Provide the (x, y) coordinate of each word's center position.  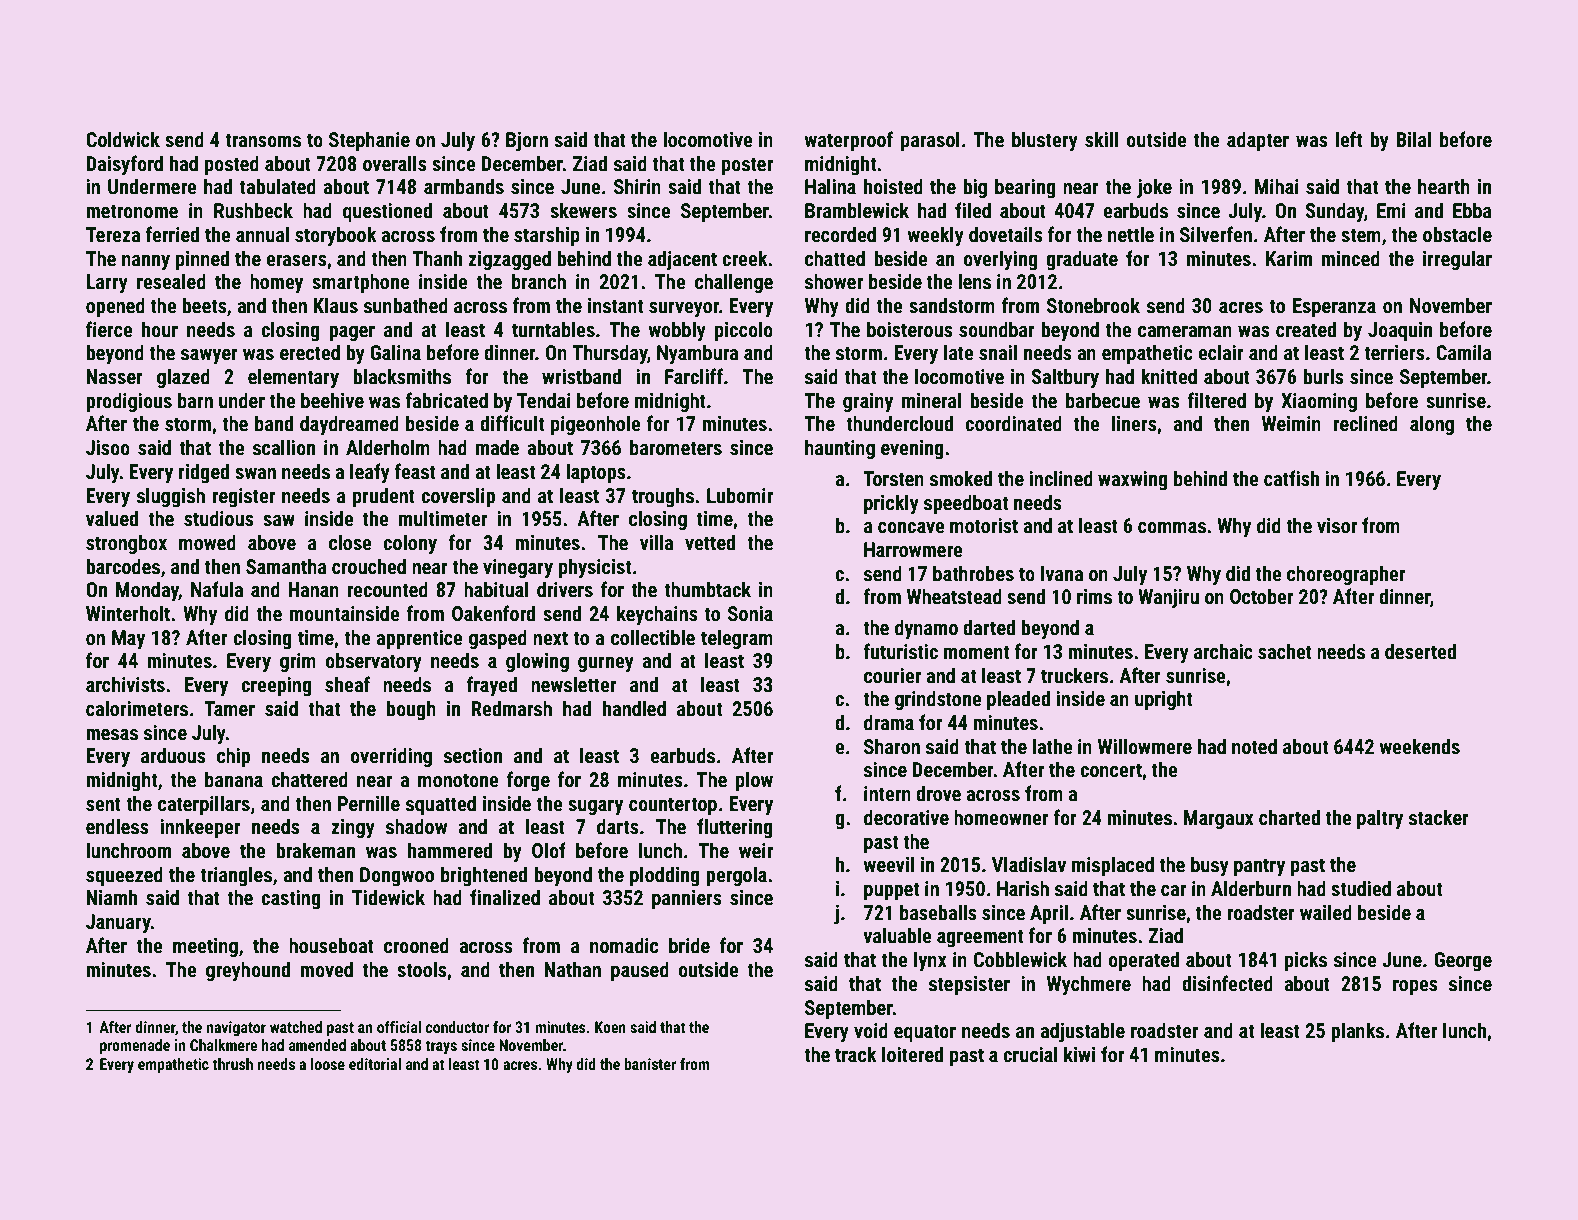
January (118, 923)
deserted (1420, 651)
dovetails (1006, 234)
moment (976, 652)
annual (262, 234)
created (1306, 329)
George (1463, 961)
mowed (207, 542)
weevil (888, 864)
